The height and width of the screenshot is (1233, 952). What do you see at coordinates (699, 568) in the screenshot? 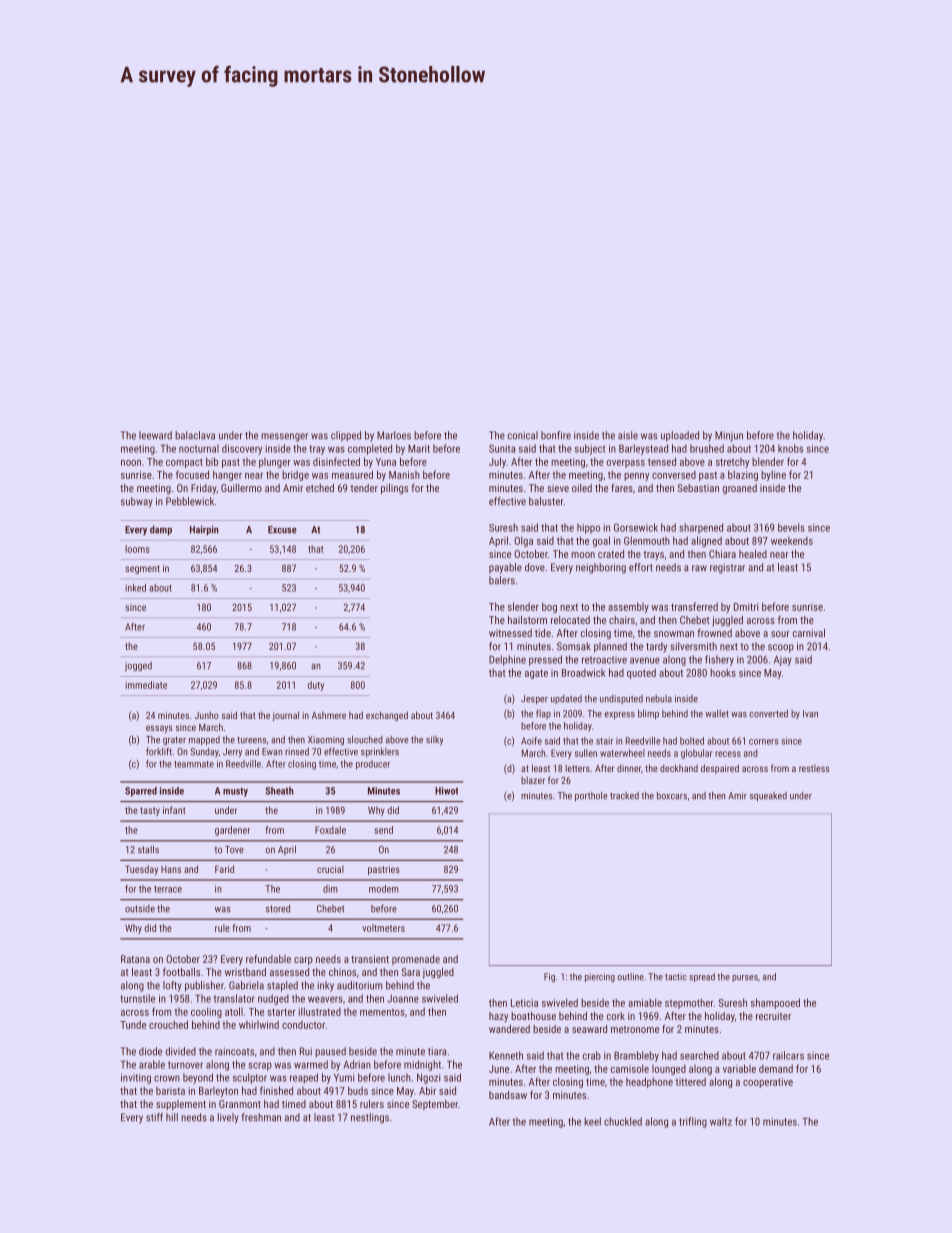
I see `raw` at bounding box center [699, 568].
